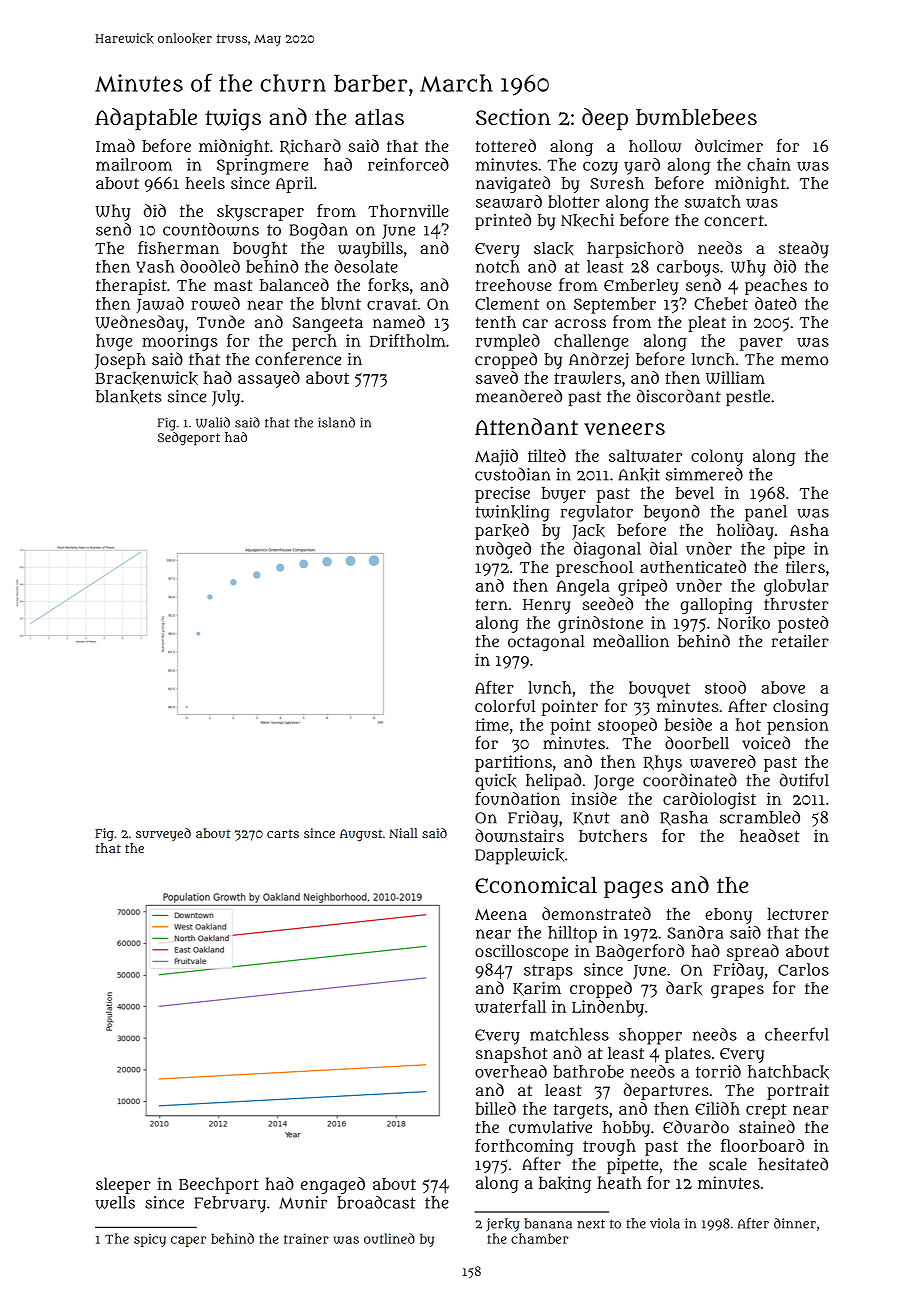 The image size is (924, 1308). Describe the element at coordinates (503, 1225) in the screenshot. I see `jerky` at that location.
